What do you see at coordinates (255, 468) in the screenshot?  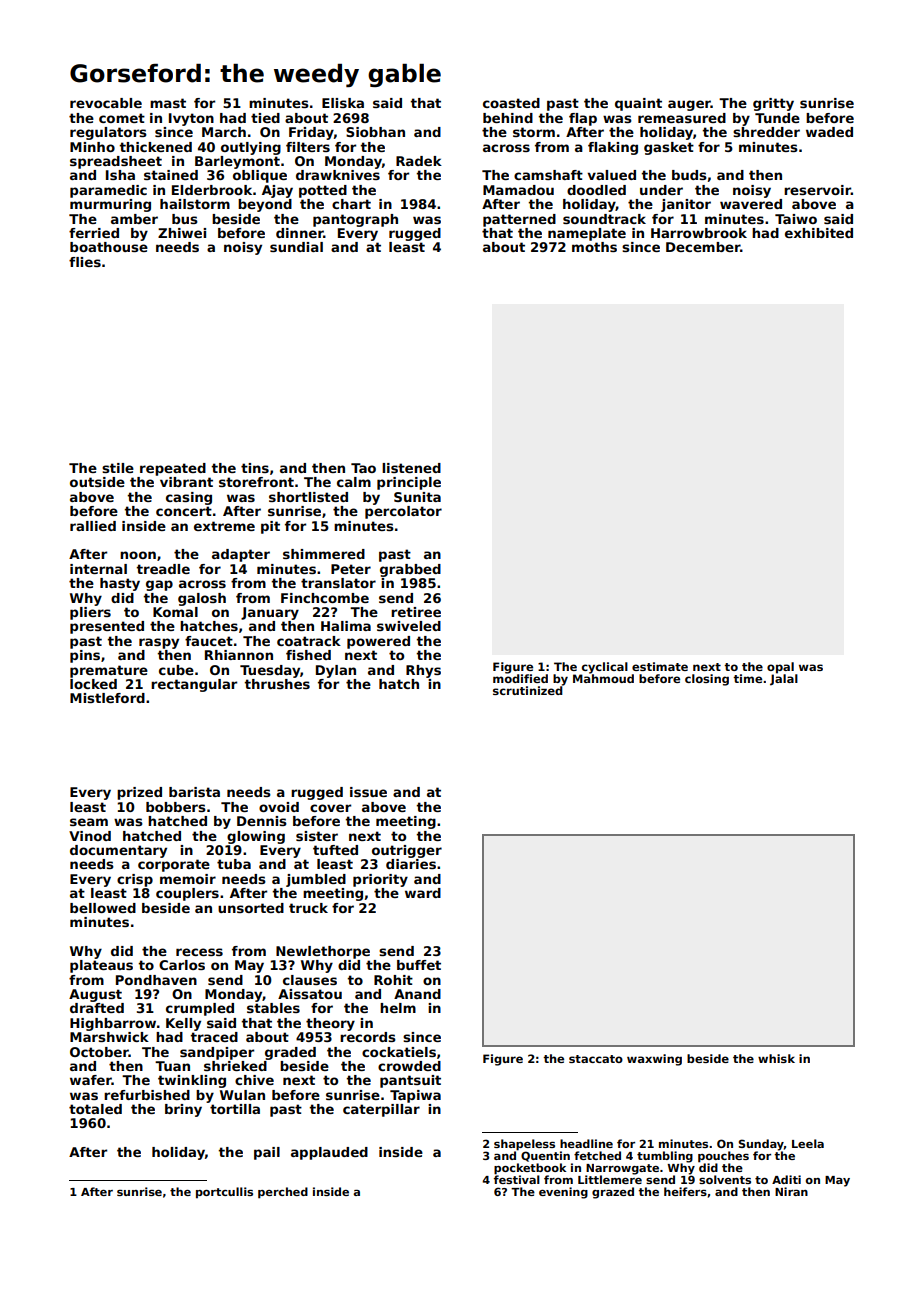 I see `tins` at bounding box center [255, 468].
